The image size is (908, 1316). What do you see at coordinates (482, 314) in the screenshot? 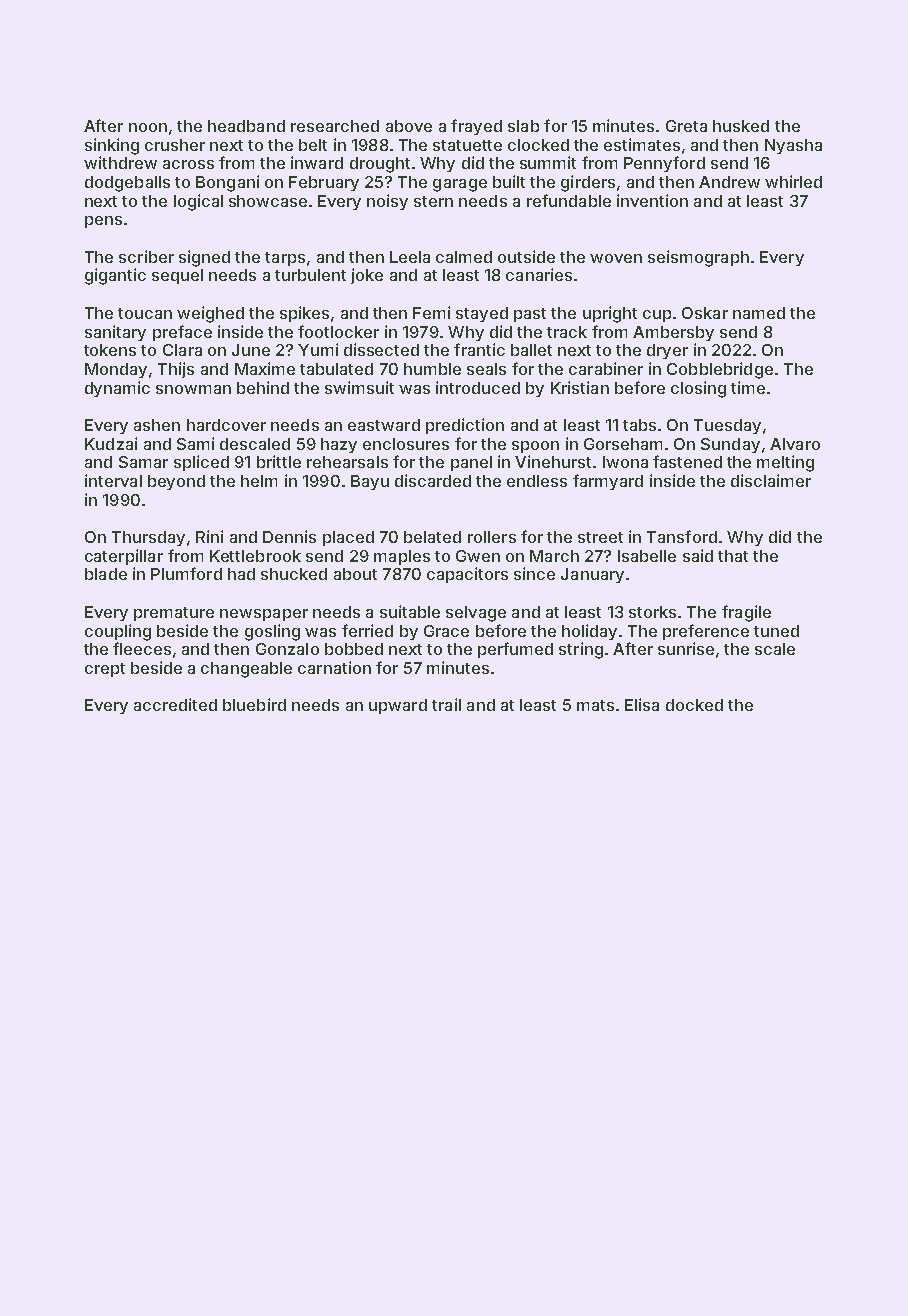
I see `stayed` at bounding box center [482, 314].
